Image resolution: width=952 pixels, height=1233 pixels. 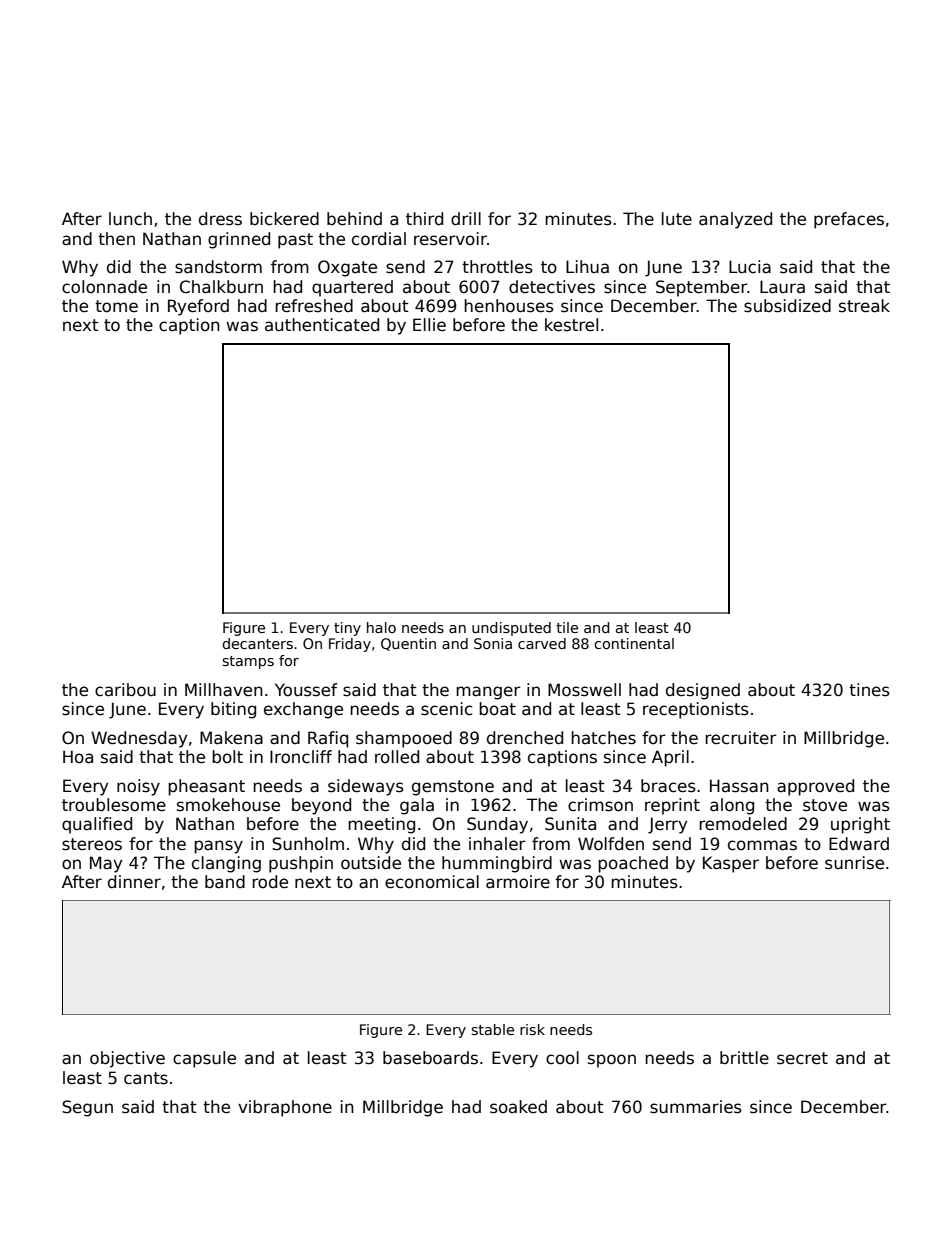 What do you see at coordinates (782, 287) in the image?
I see `Laura` at bounding box center [782, 287].
